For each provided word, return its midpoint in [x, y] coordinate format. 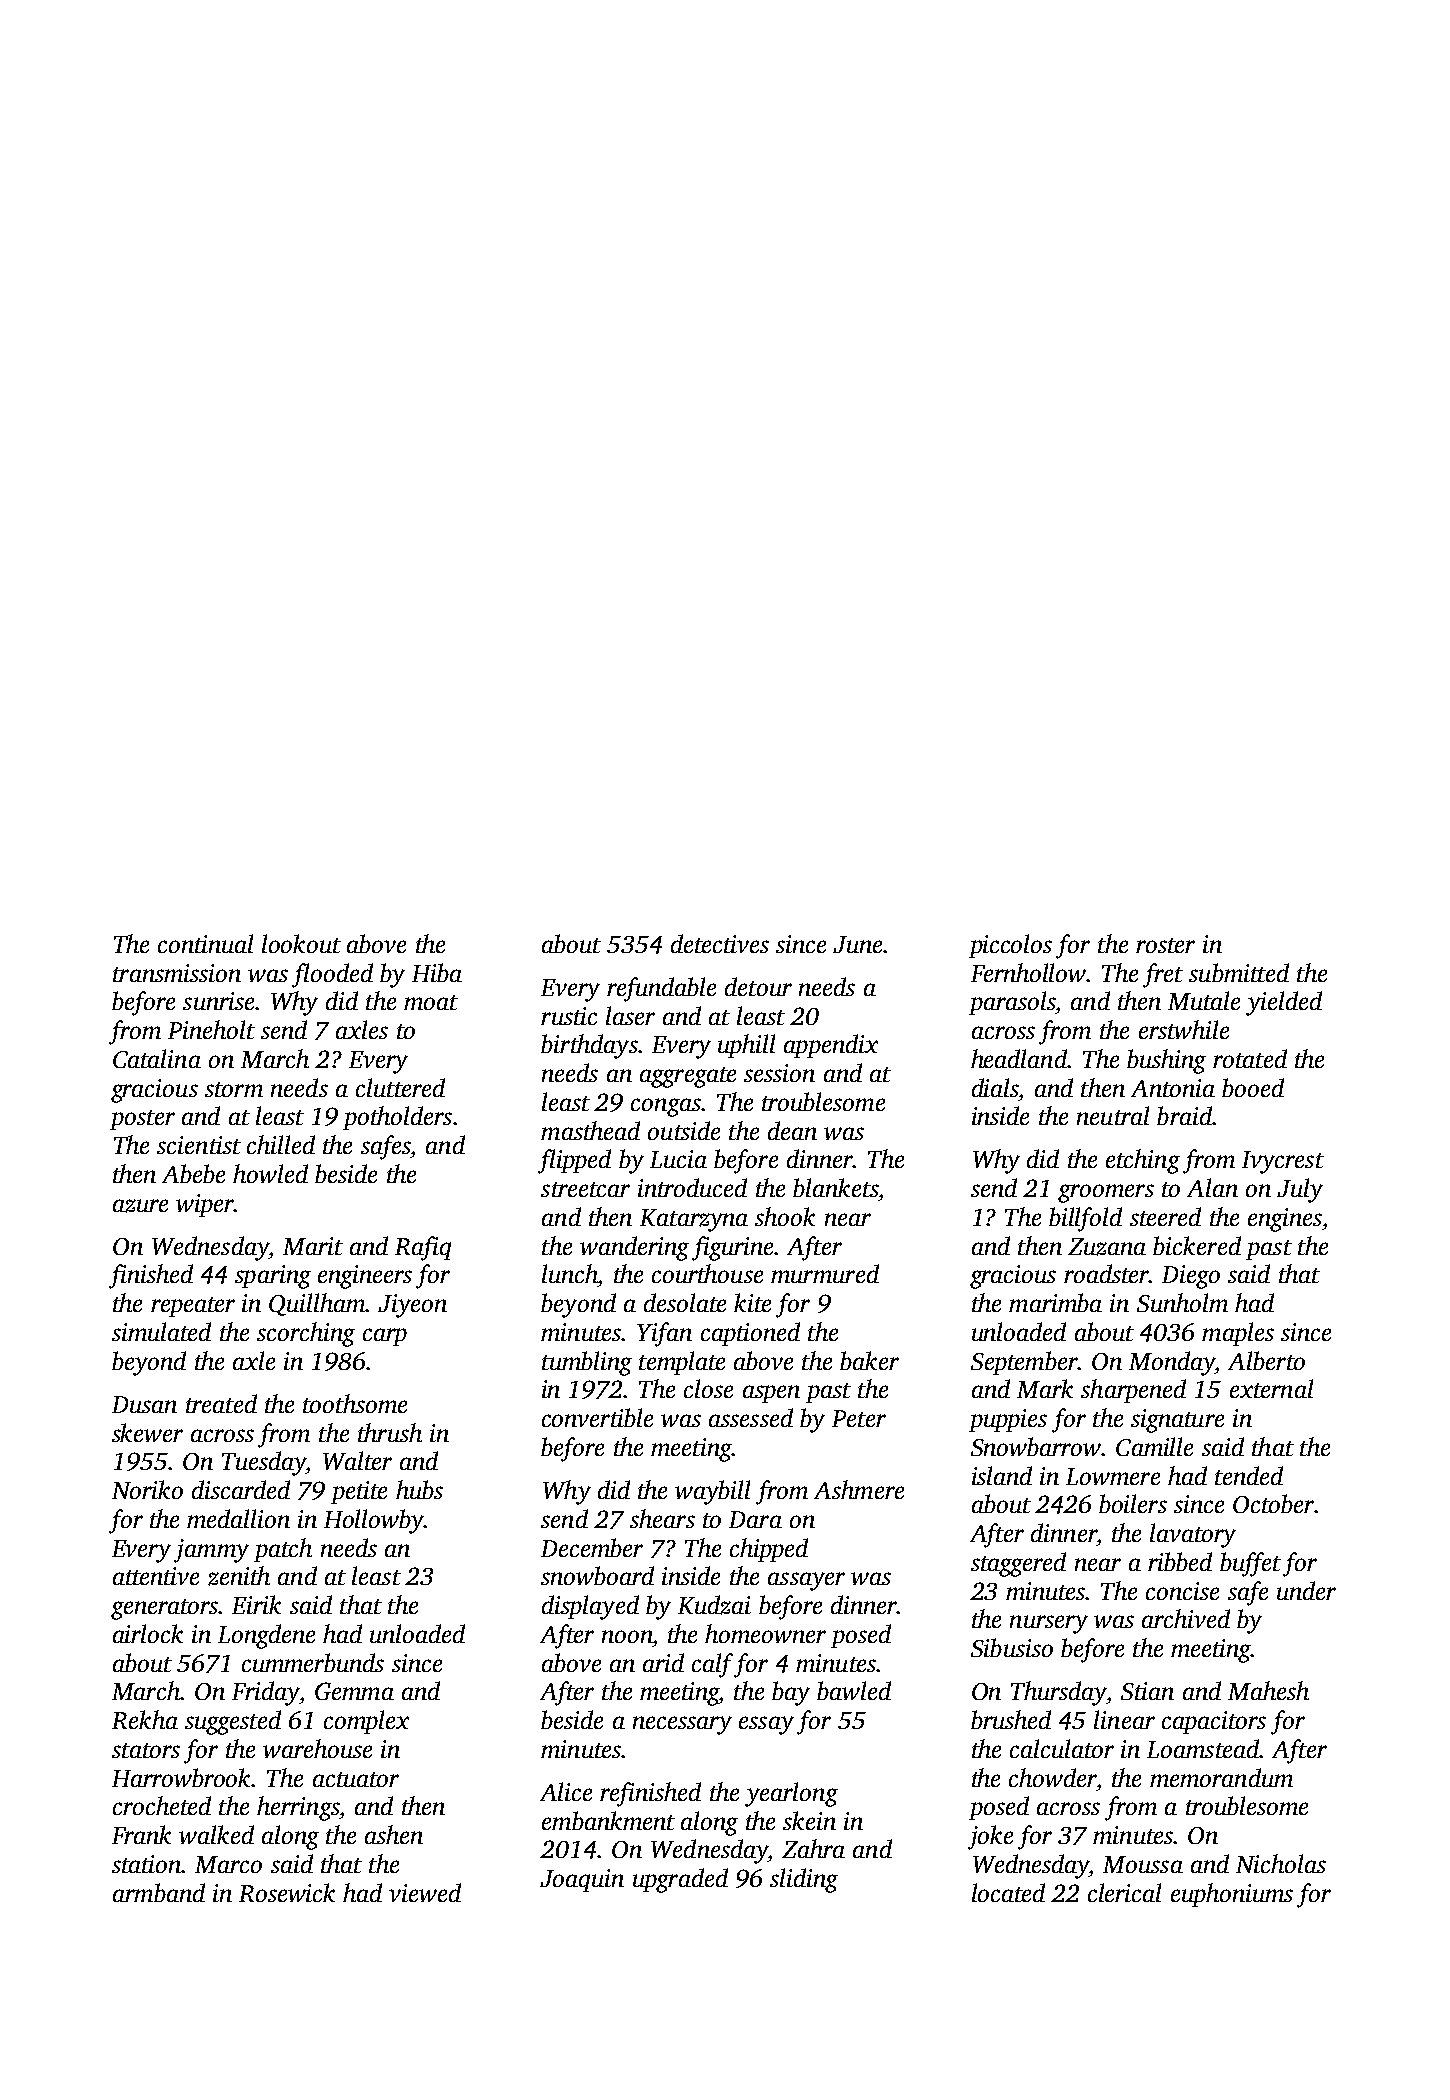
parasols [1012, 1003]
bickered [1197, 1245]
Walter [357, 1460]
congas [666, 1107]
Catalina [157, 1058]
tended [1249, 1475]
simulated [161, 1331]
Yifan [664, 1334]
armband [159, 1892]
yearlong [791, 1794]
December [592, 1547]
